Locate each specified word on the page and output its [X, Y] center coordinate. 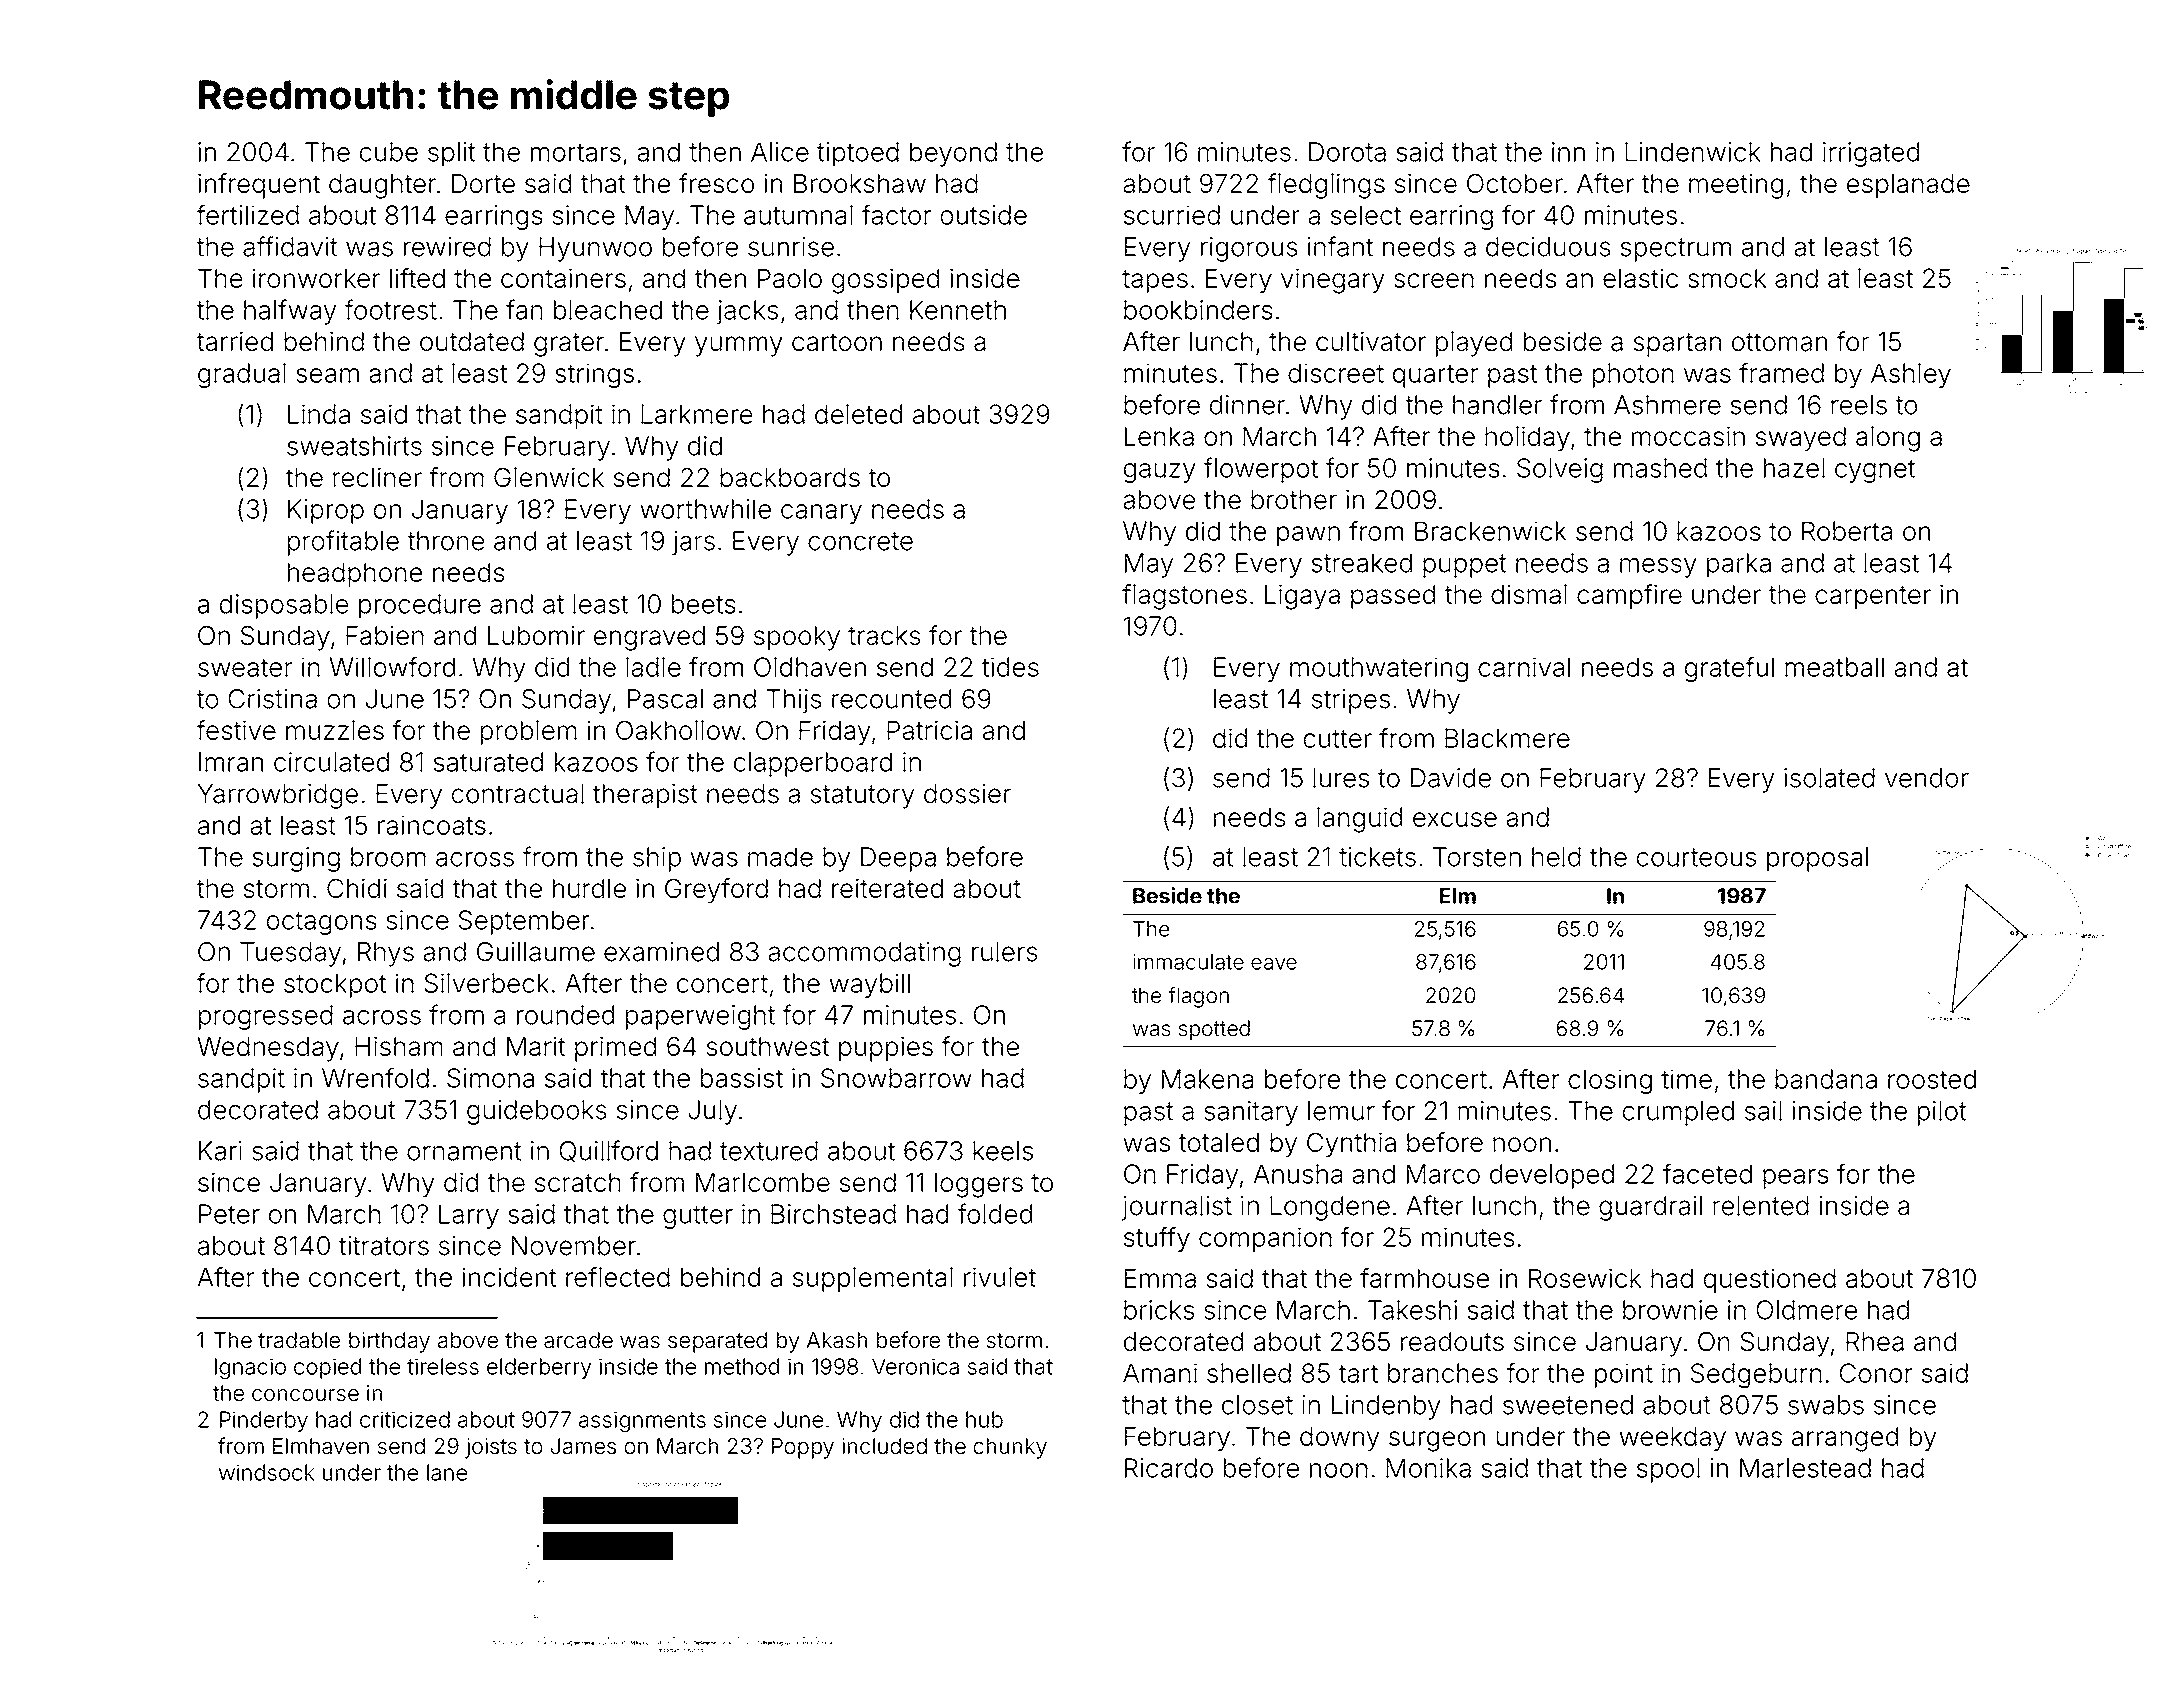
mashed [1660, 468]
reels [1859, 405]
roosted [1932, 1079]
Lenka [1159, 436]
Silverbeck [486, 983]
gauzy [1160, 473]
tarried [235, 341]
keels [1003, 1151]
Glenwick [549, 477]
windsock [266, 1472]
